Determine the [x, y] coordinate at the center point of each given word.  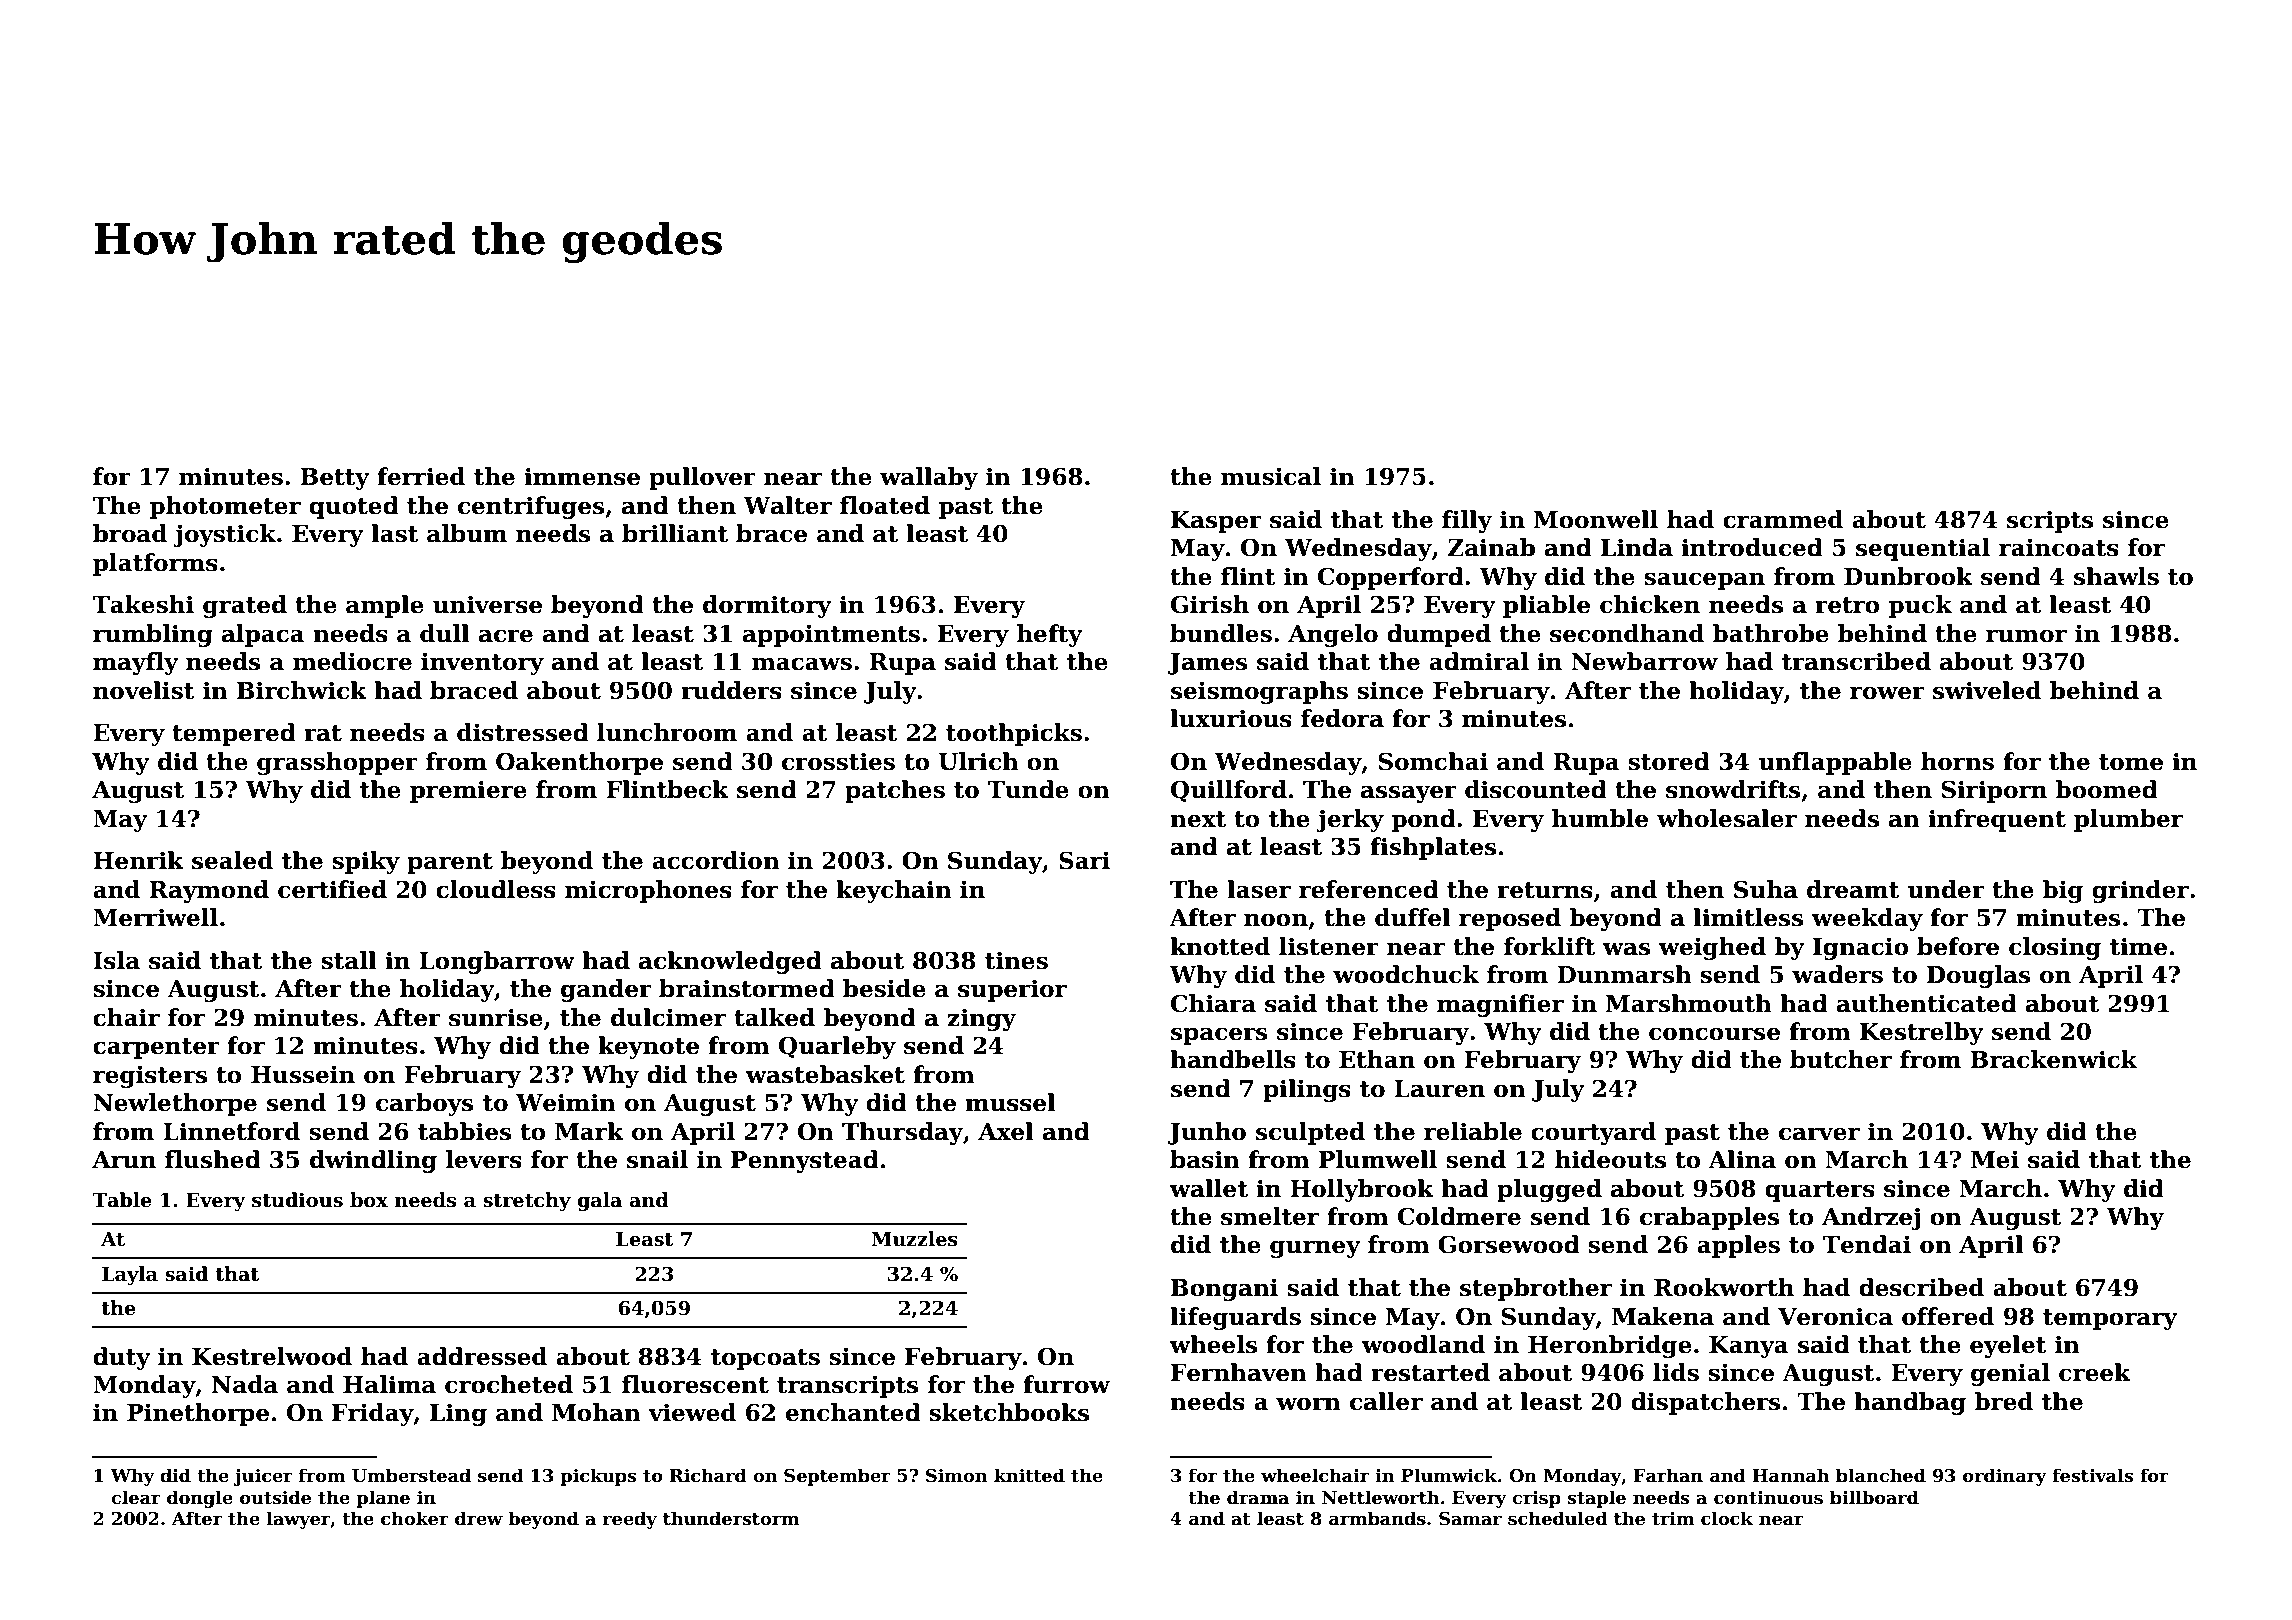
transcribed [1856, 661]
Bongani [1224, 1289]
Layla [130, 1275]
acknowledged [730, 962]
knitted [1029, 1475]
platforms [155, 564]
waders [1837, 974]
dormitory [767, 606]
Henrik [138, 860]
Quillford [1229, 791]
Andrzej [1871, 1218]
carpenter [156, 1048]
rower [1887, 693]
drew [479, 1518]
